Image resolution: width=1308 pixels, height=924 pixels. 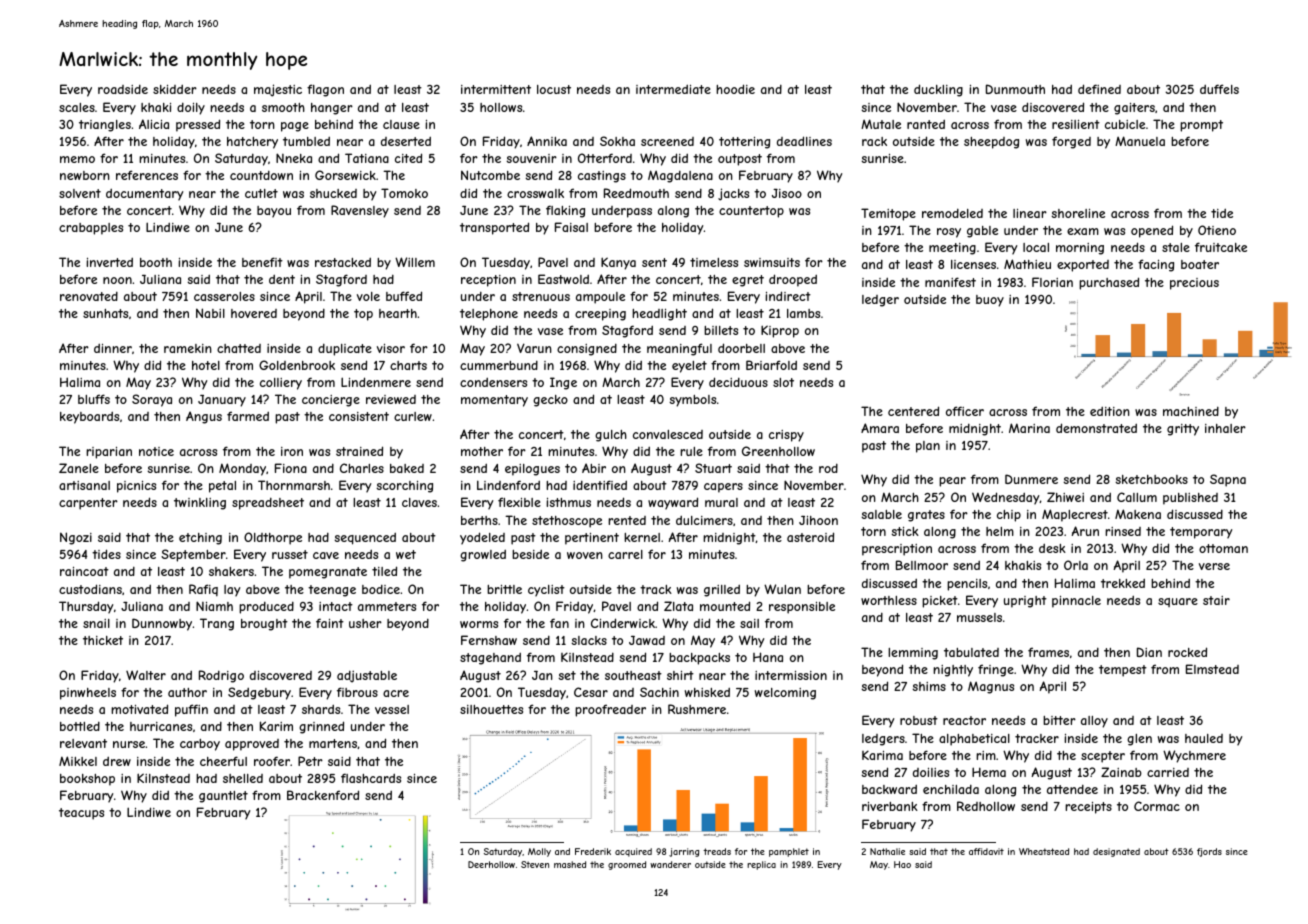 What do you see at coordinates (990, 301) in the page?
I see `buoy` at bounding box center [990, 301].
